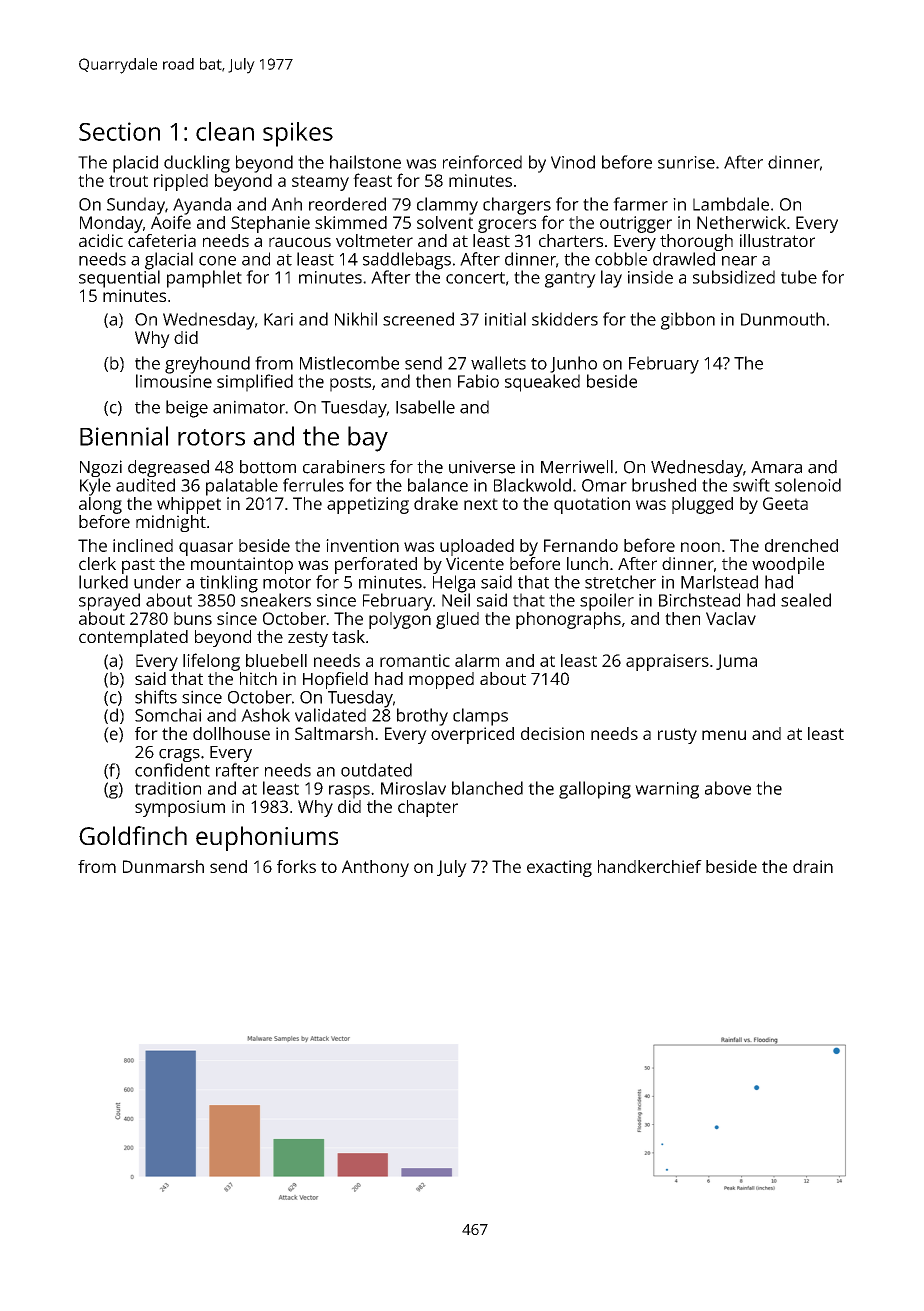  Describe the element at coordinates (119, 131) in the image. I see `Section` at that location.
